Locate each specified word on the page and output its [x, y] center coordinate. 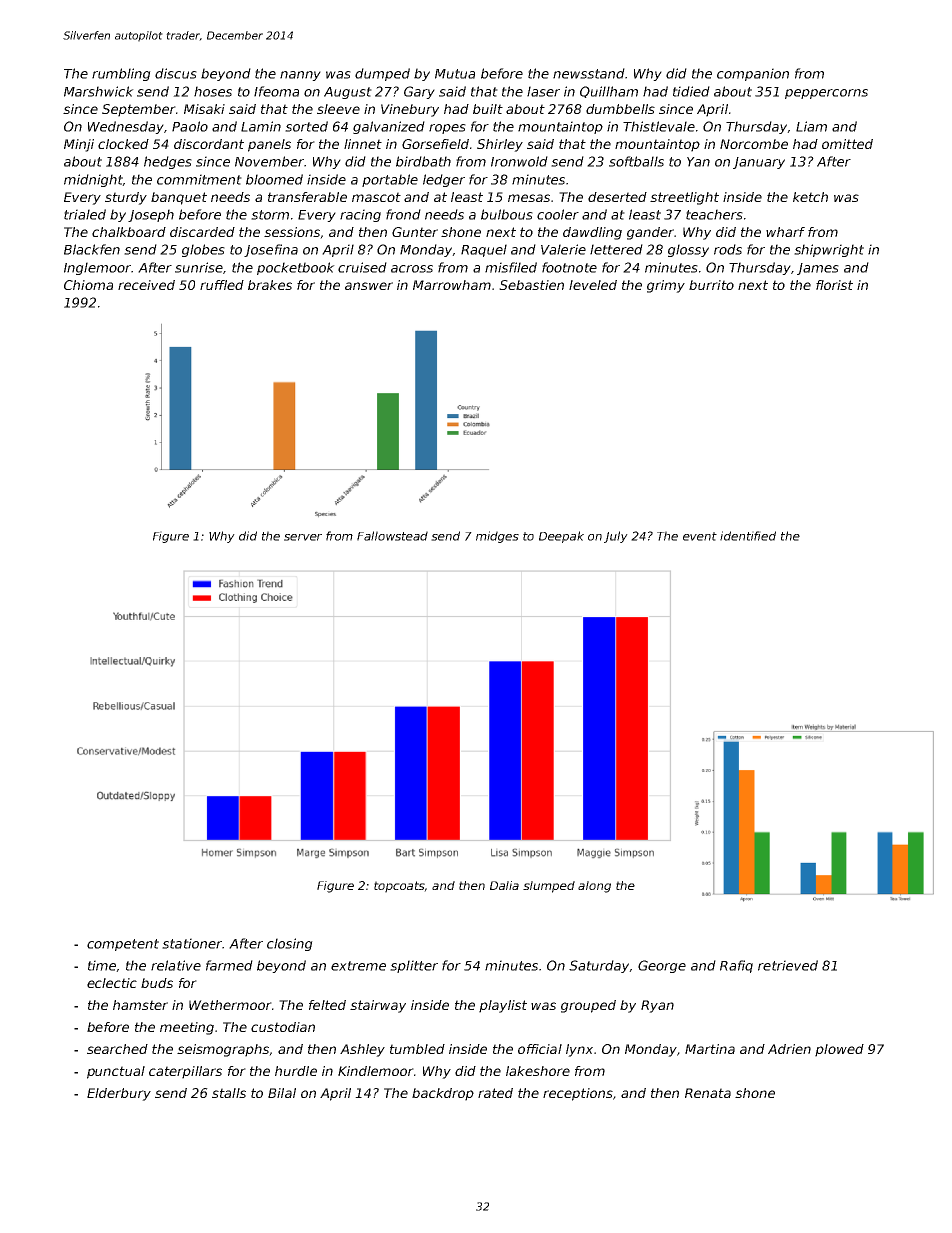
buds [157, 983]
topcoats [399, 887]
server [303, 537]
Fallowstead [392, 536]
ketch [810, 197]
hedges [168, 162]
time [102, 965]
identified [748, 536]
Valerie [563, 249]
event [700, 536]
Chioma [88, 285]
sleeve [338, 109]
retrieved [788, 965]
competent [123, 945]
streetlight [684, 198]
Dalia [504, 885]
